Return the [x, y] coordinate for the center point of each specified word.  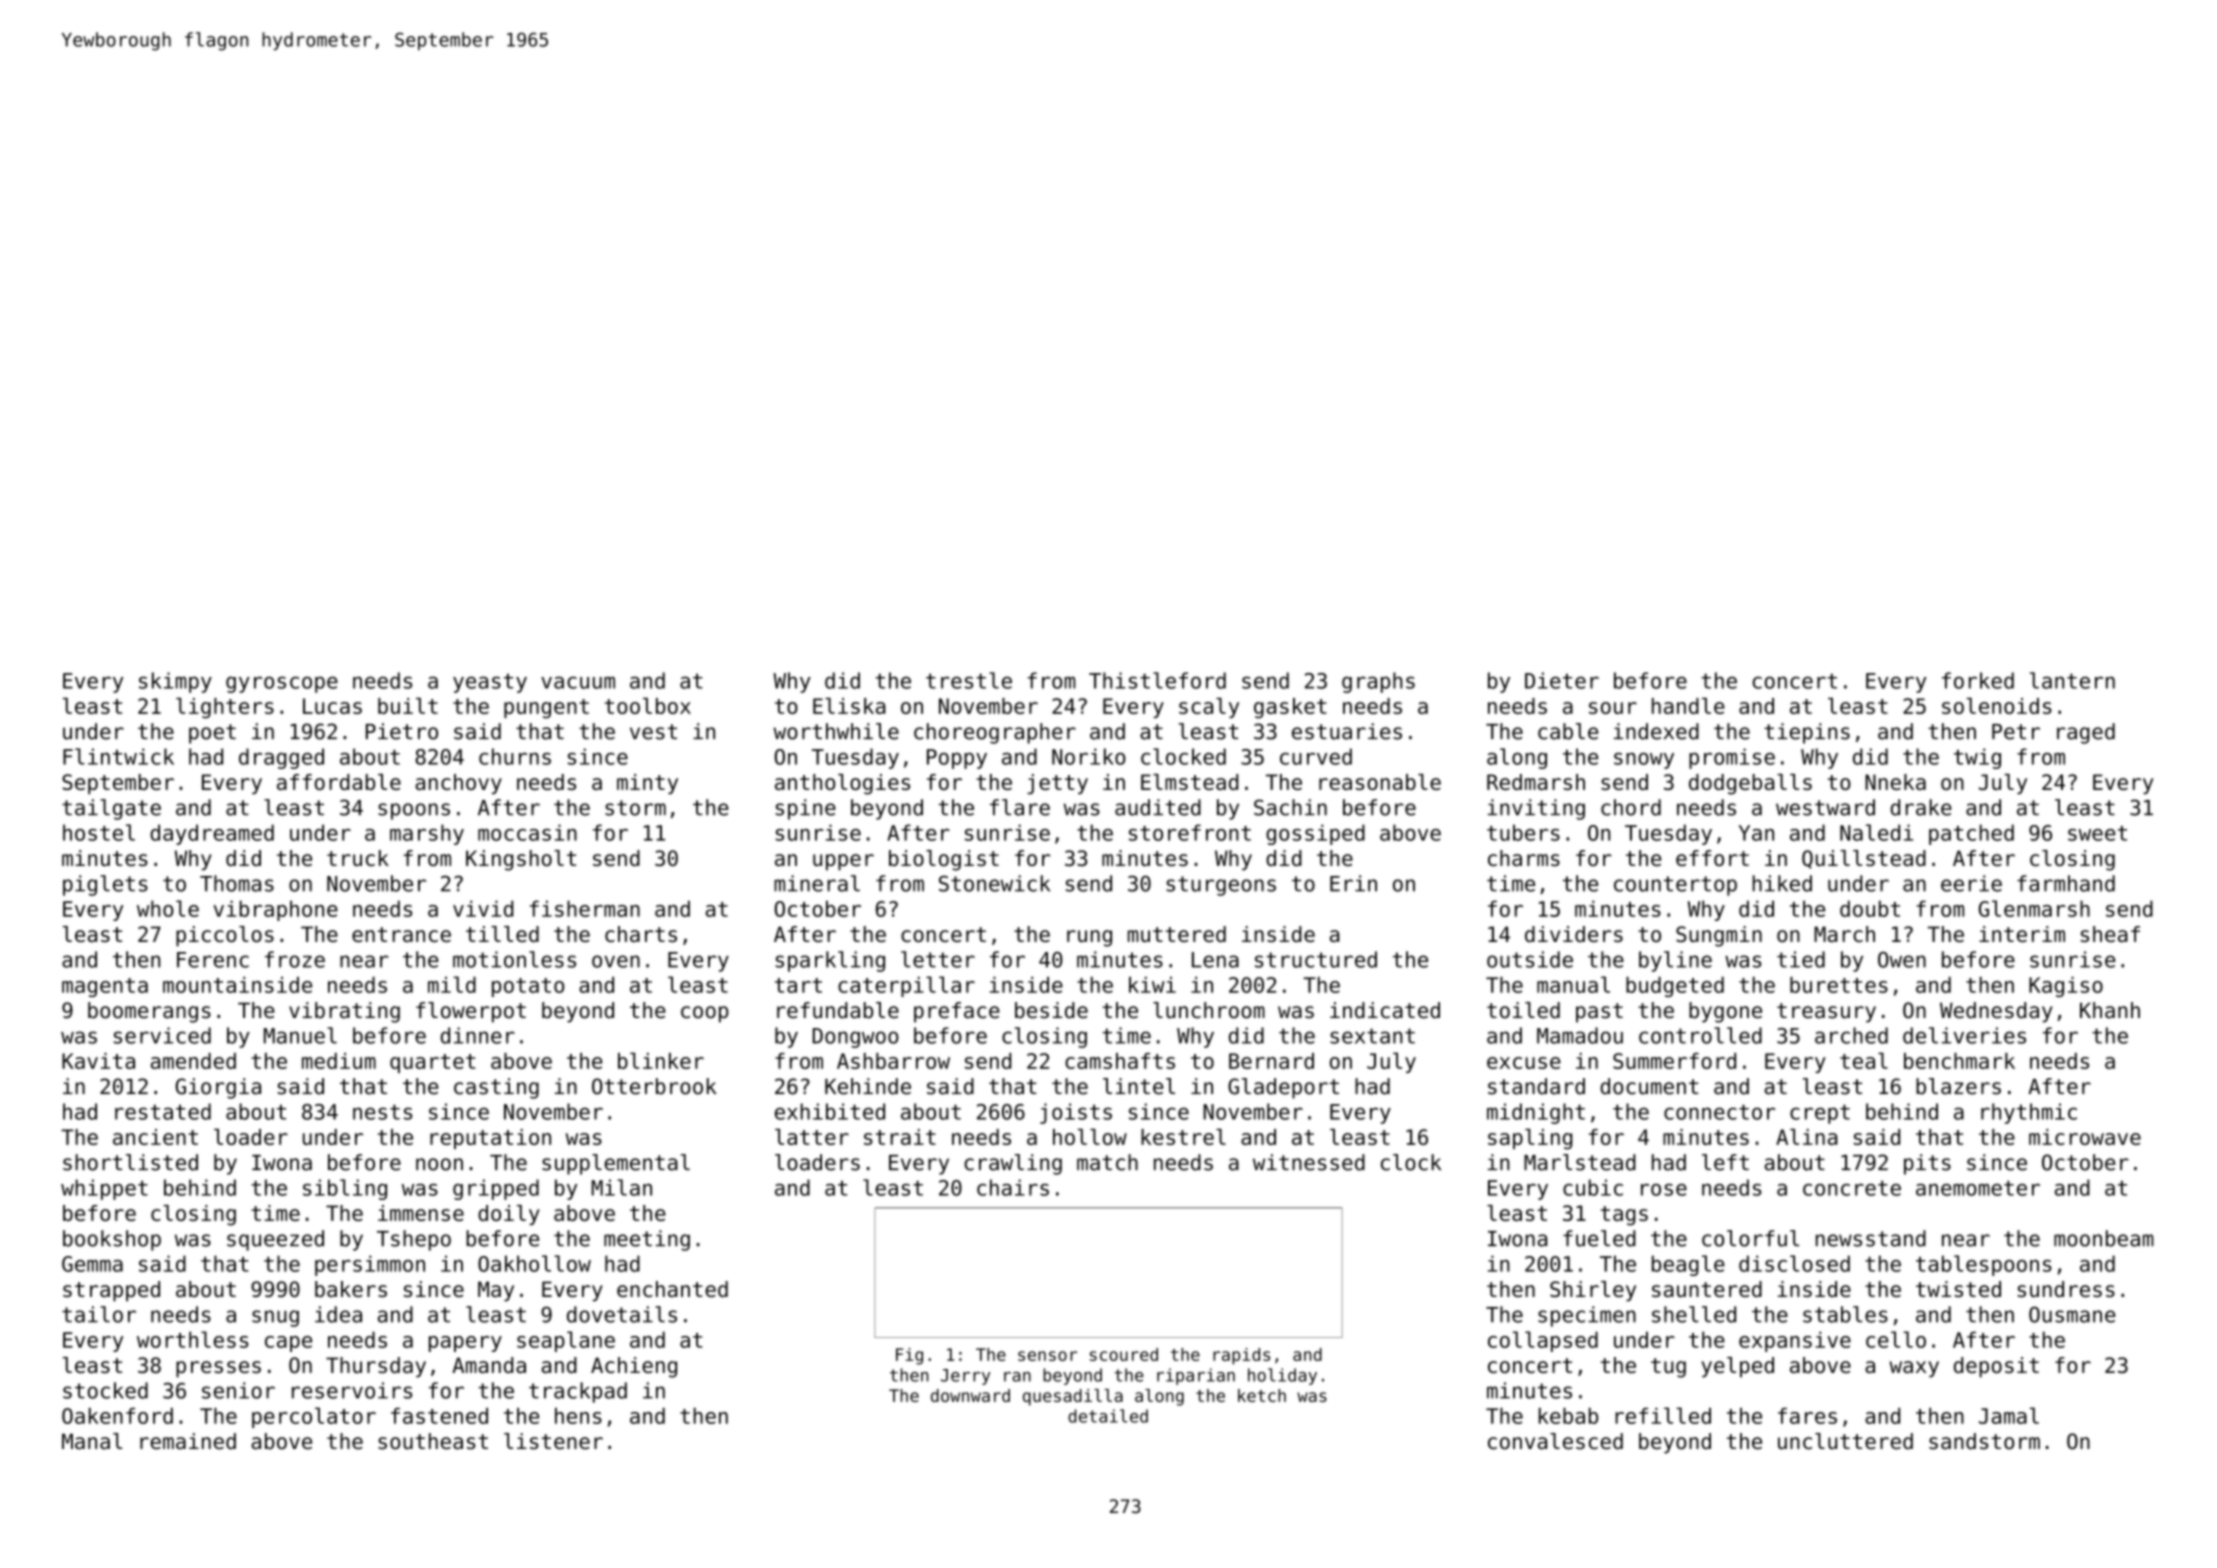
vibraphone [275, 910]
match [1107, 1162]
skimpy [175, 682]
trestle [969, 680]
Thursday [376, 1367]
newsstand [1871, 1238]
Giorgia [218, 1088]
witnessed [1309, 1162]
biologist [944, 860]
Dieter [1562, 680]
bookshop [112, 1240]
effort [1712, 858]
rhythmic [2029, 1113]
